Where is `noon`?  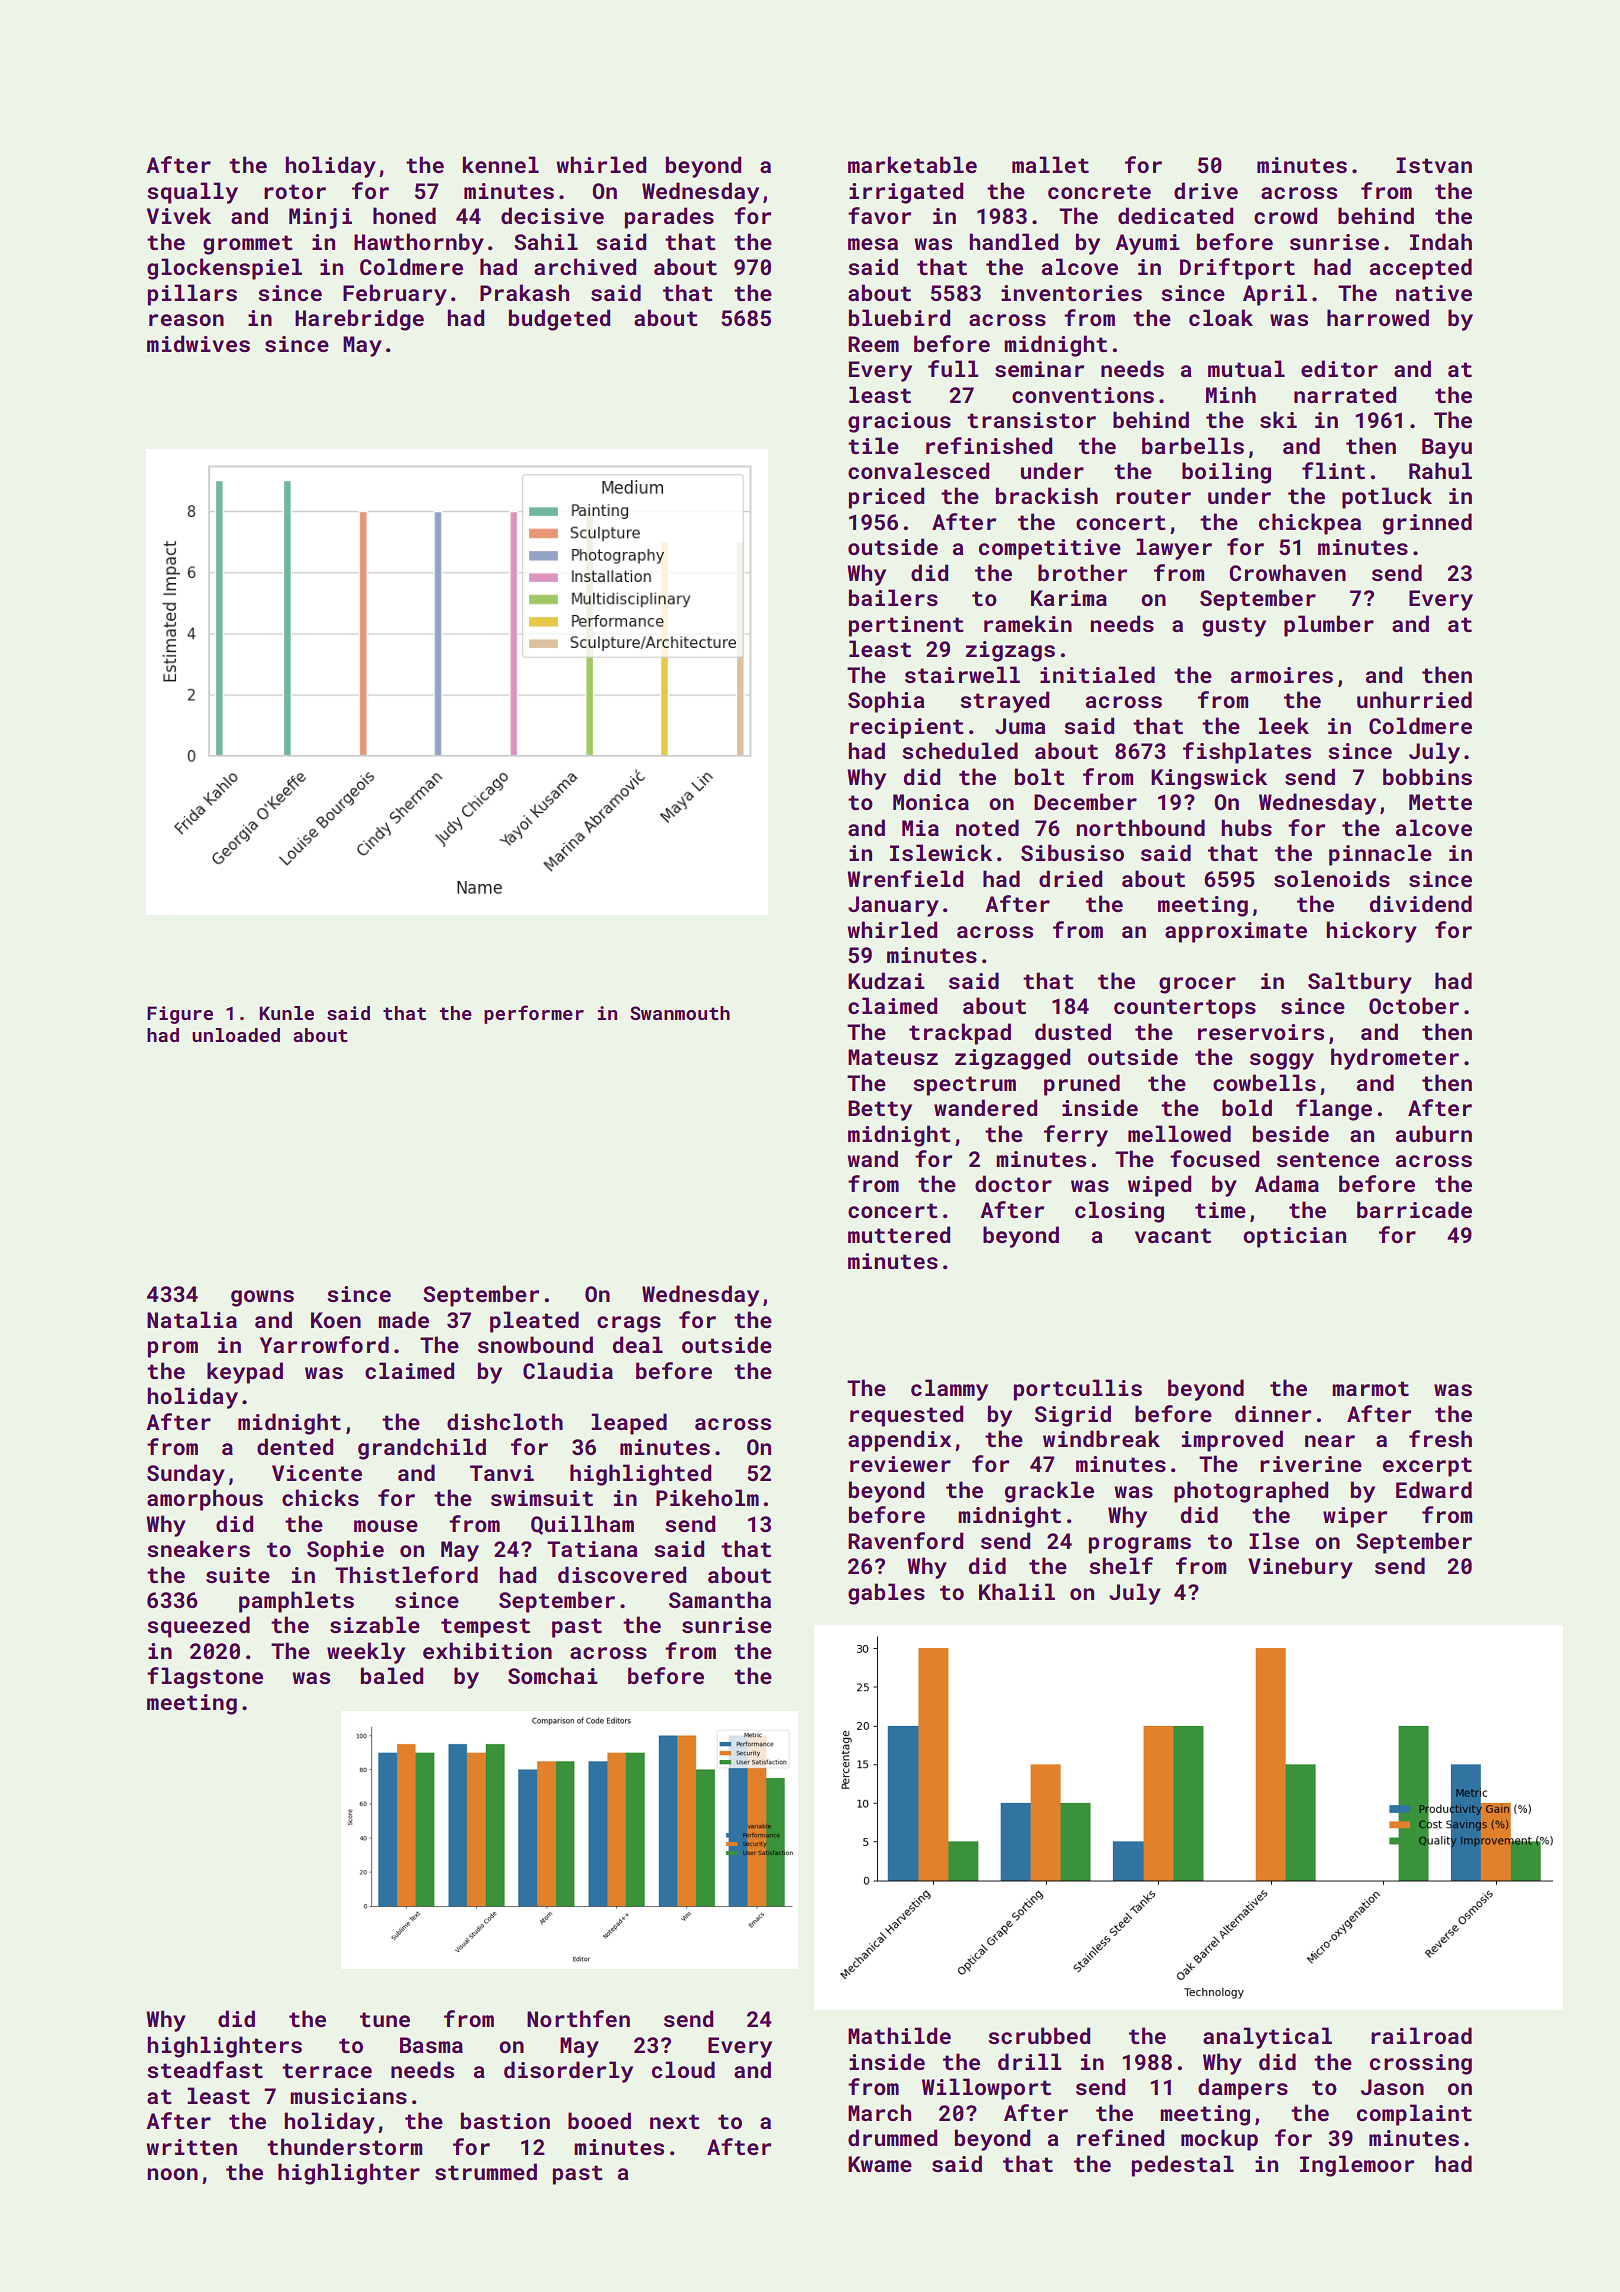
noon is located at coordinates (173, 2174).
